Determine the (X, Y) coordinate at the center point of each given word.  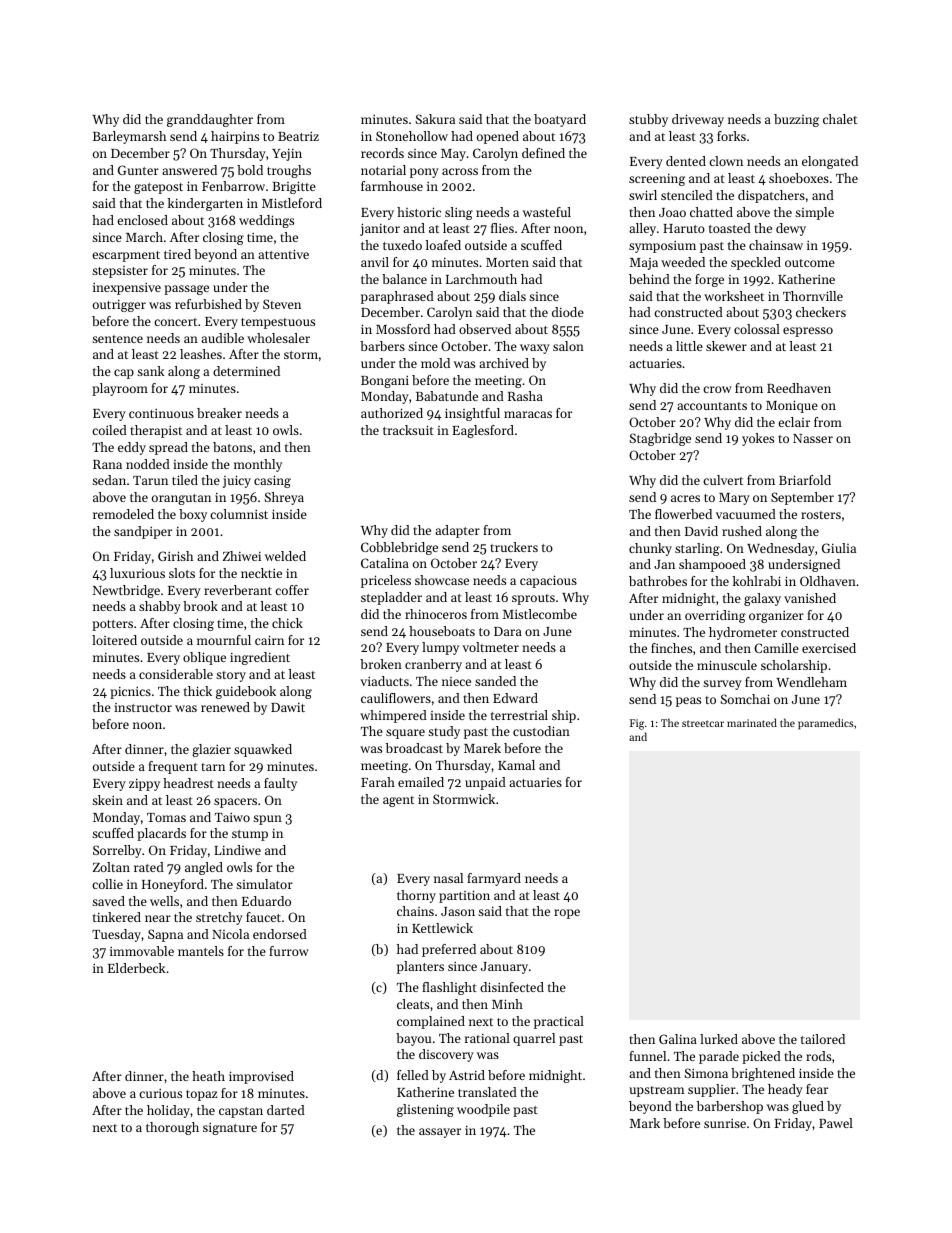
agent (398, 801)
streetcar (703, 723)
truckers (514, 547)
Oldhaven (828, 581)
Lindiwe (237, 850)
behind (649, 279)
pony (424, 173)
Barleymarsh (129, 137)
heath (208, 1076)
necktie (261, 573)
